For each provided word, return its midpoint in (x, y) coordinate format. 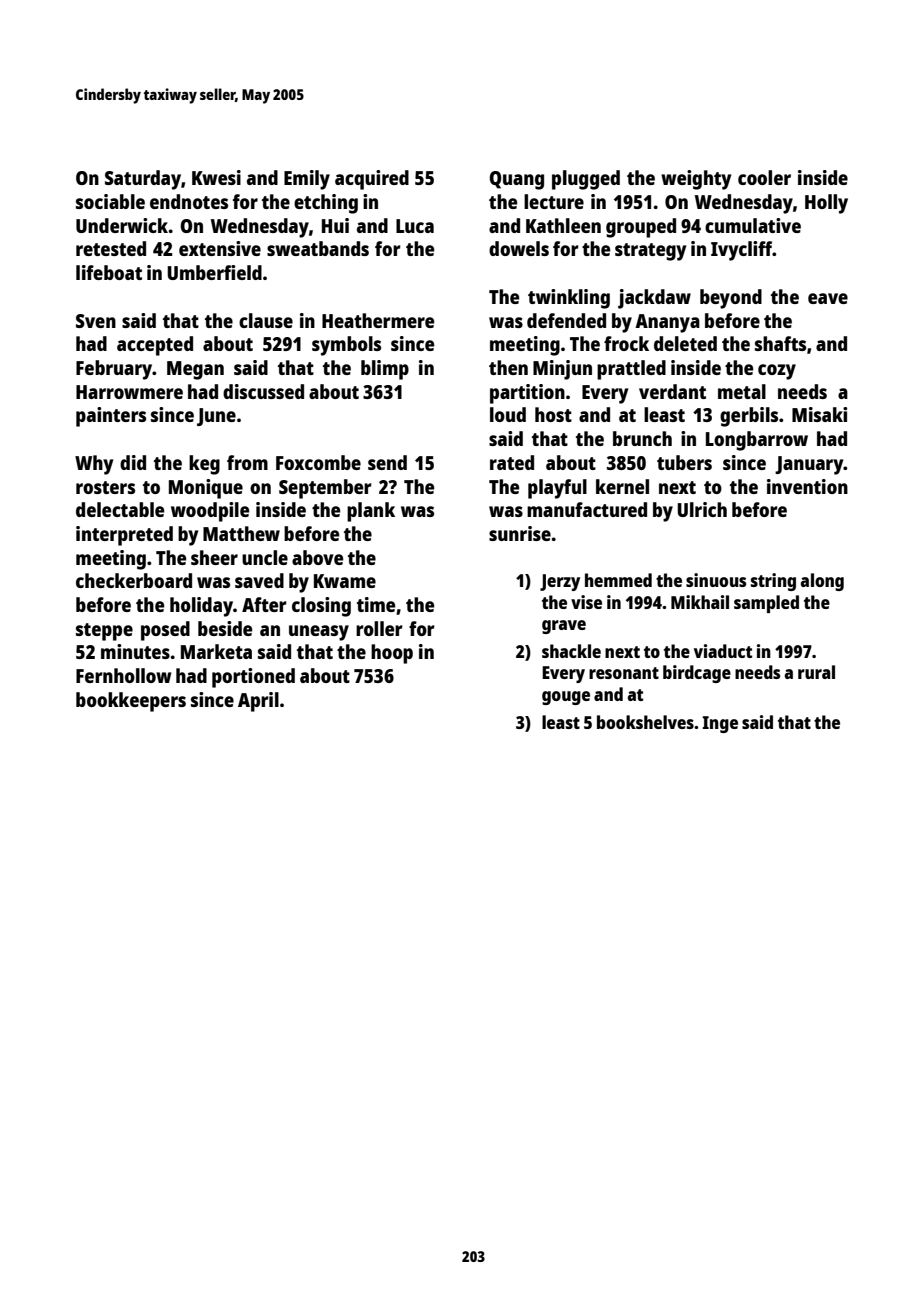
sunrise (520, 533)
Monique (206, 489)
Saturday (143, 180)
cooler (764, 177)
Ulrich (702, 509)
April (258, 702)
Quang (516, 180)
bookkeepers (131, 702)
